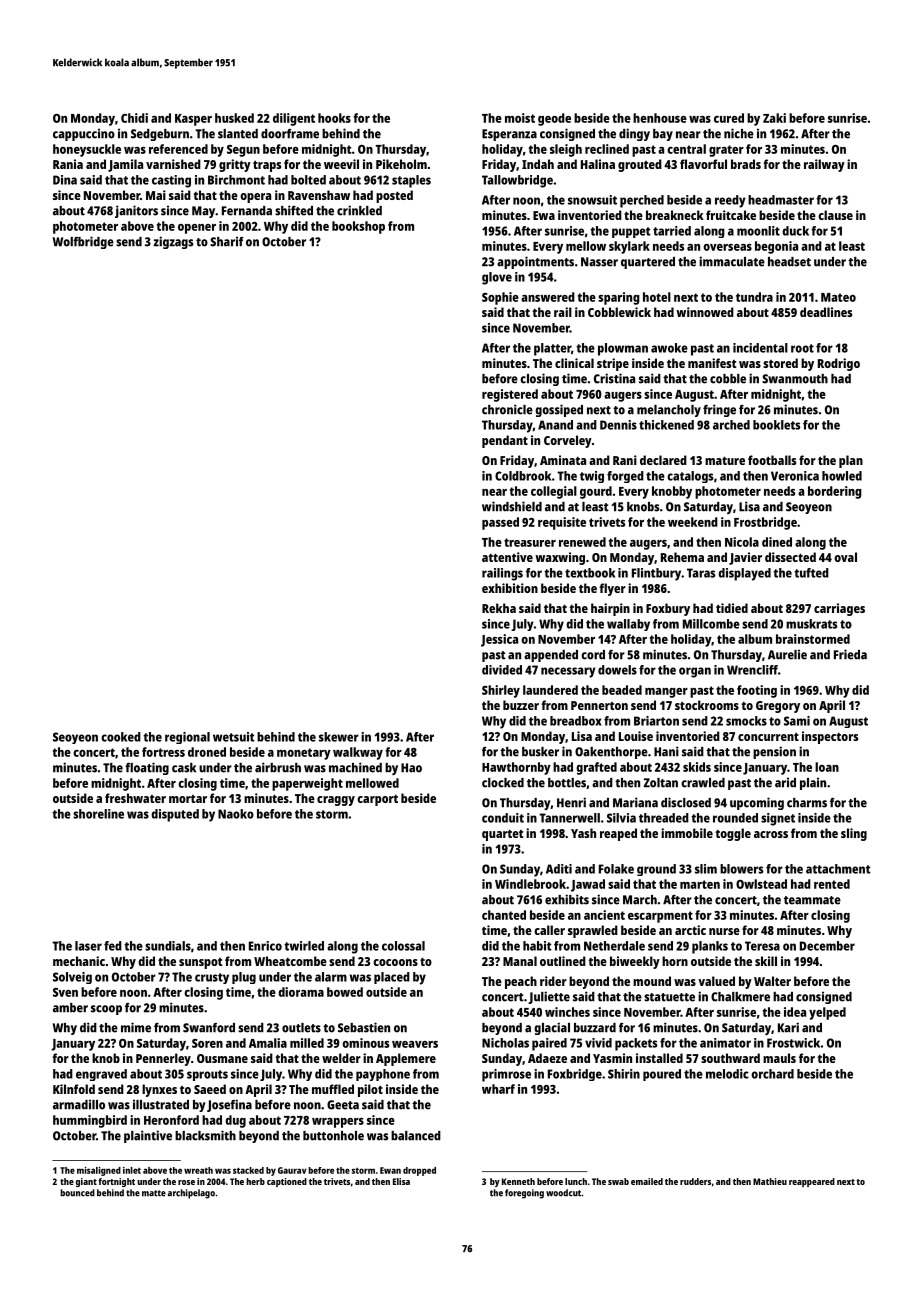 This screenshot has height=1308, width=924. I want to click on pendant, so click(505, 441).
